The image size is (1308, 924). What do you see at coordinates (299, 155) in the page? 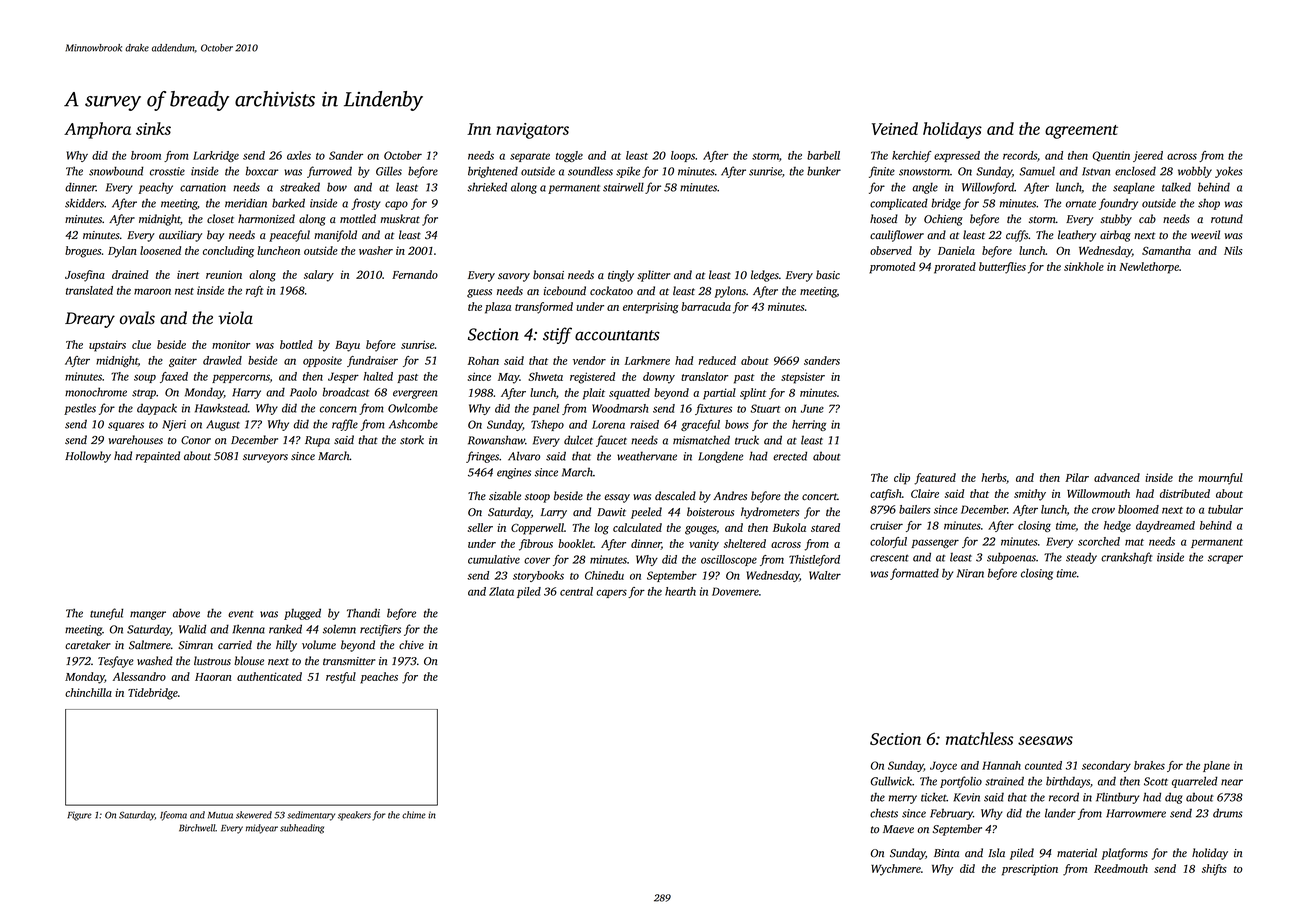
I see `axles` at bounding box center [299, 155].
